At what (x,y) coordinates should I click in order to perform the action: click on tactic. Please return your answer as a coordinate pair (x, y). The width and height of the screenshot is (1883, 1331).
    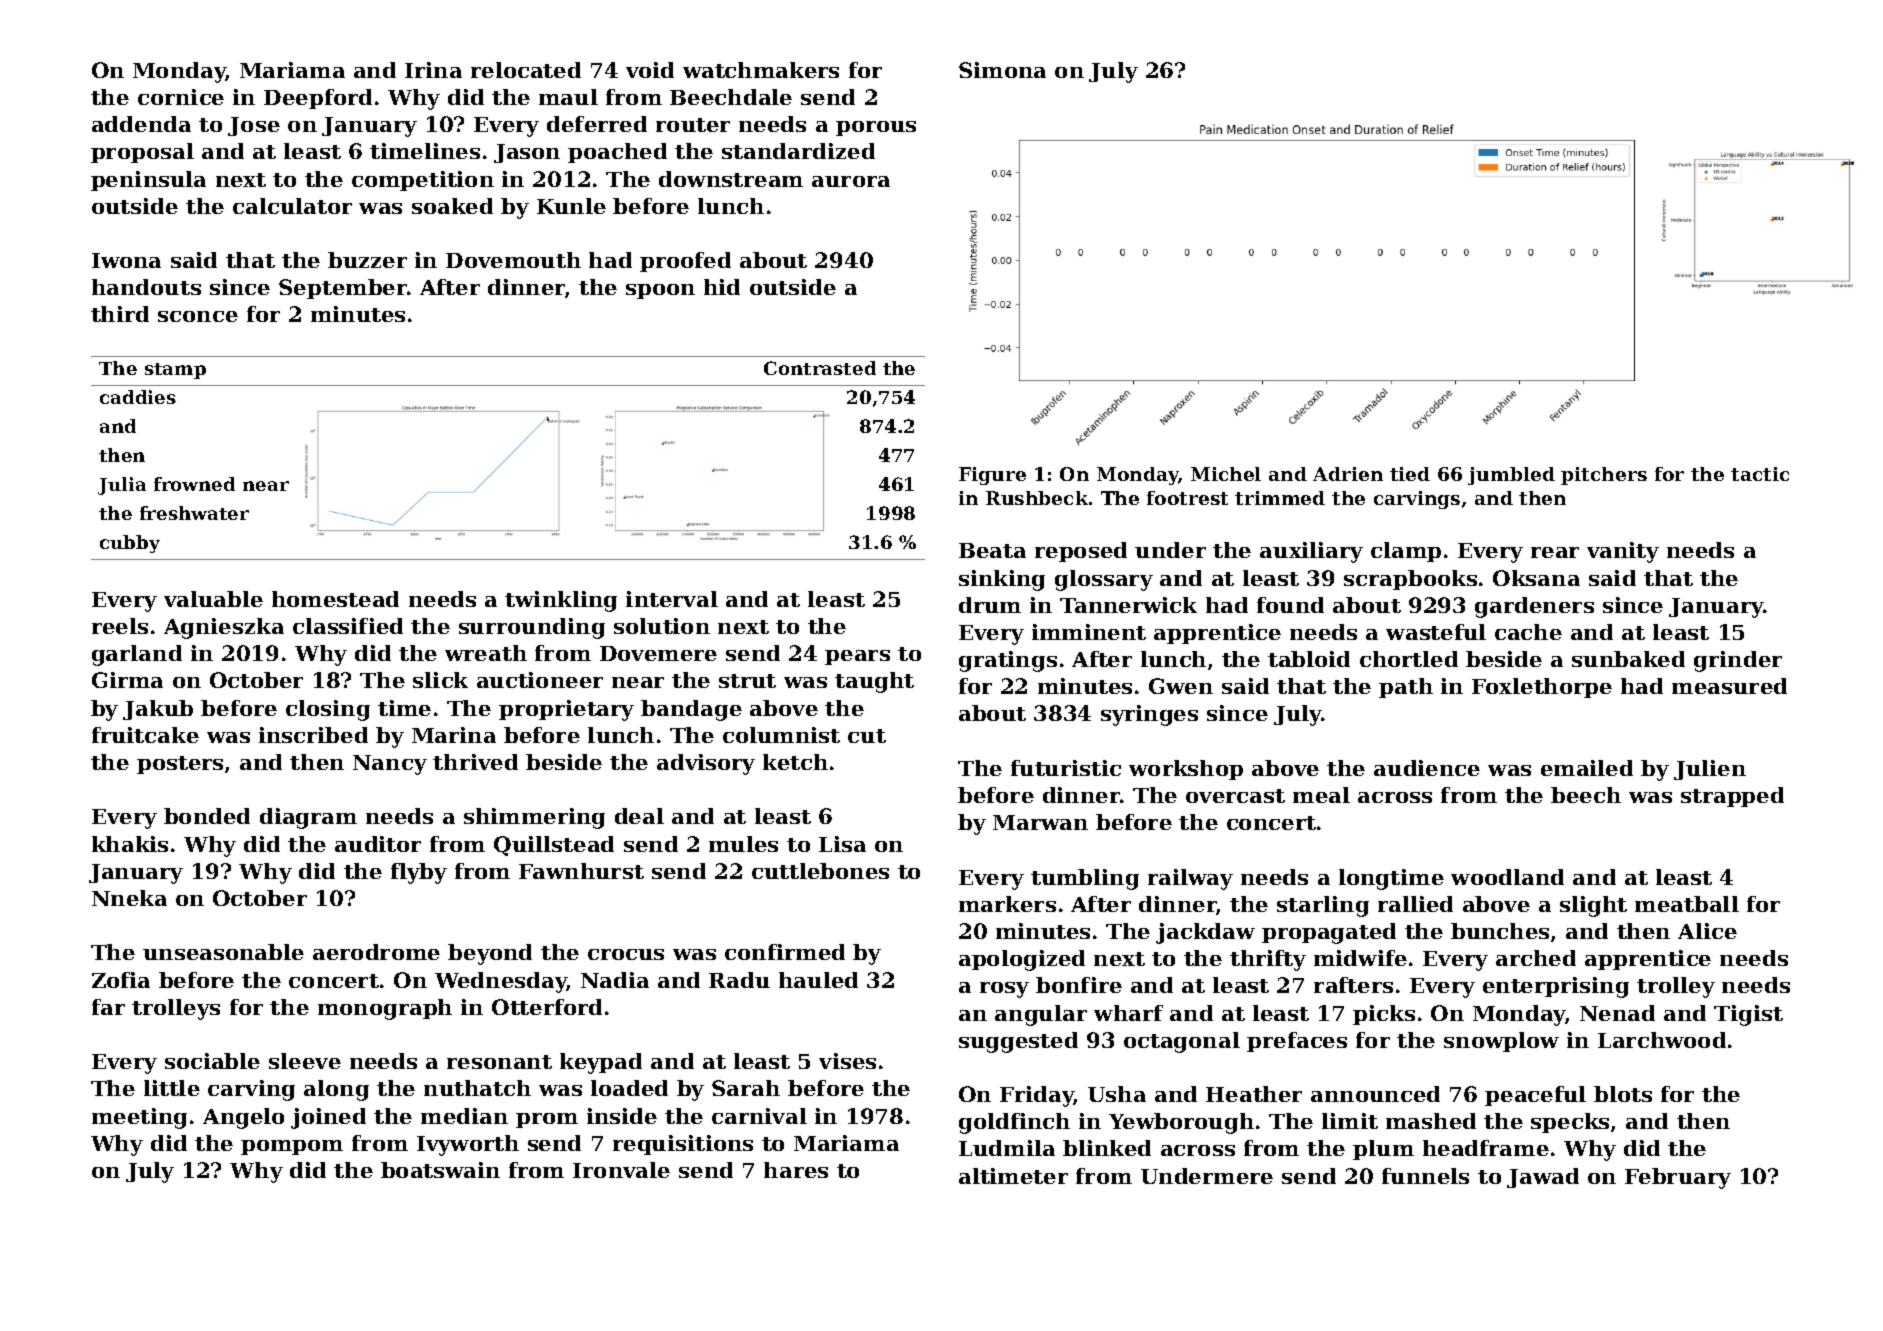
    Looking at the image, I should click on (1760, 474).
